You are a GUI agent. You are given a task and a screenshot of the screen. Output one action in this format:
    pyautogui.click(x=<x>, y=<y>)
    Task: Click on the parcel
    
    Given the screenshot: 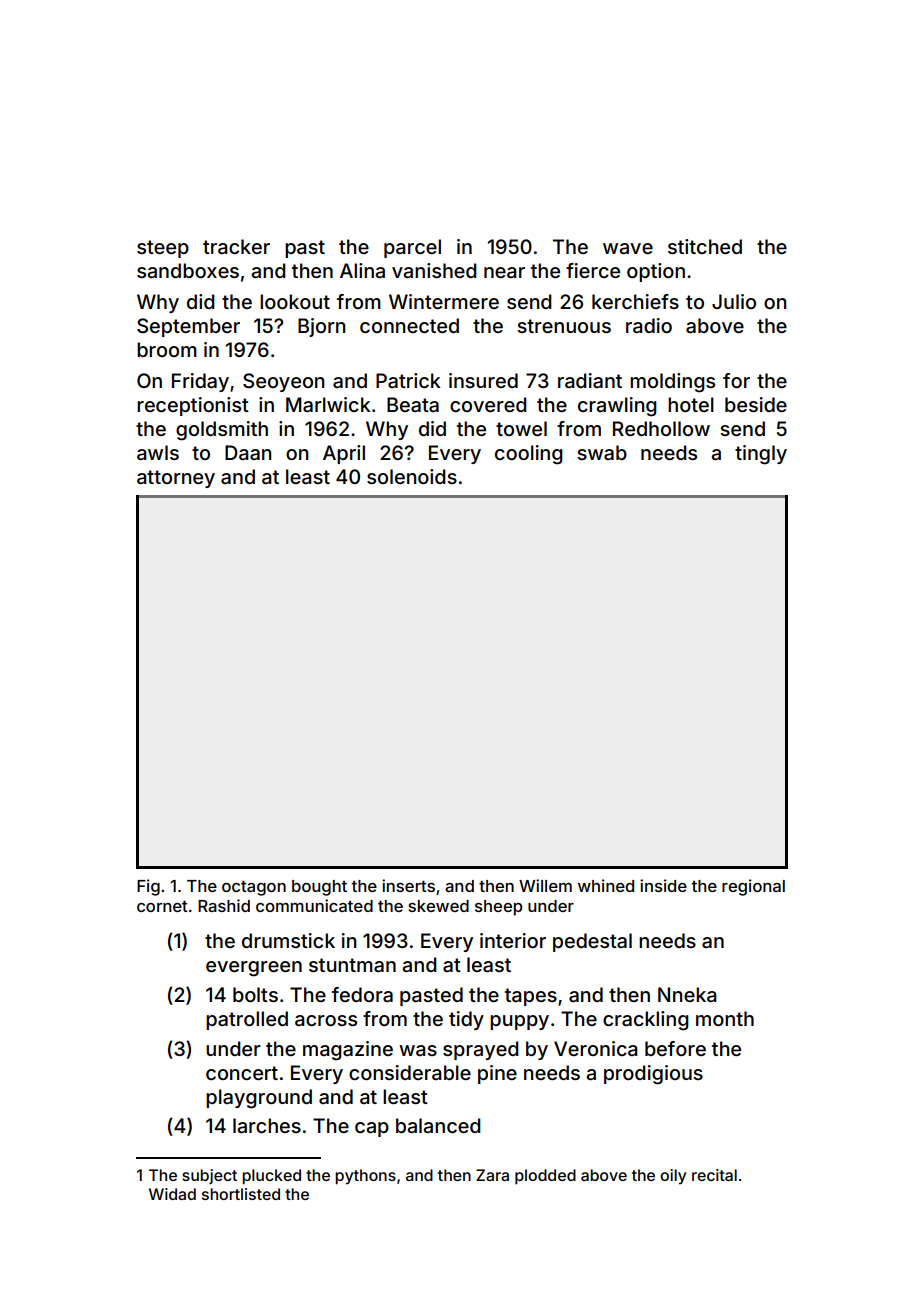 What is the action you would take?
    pyautogui.click(x=412, y=248)
